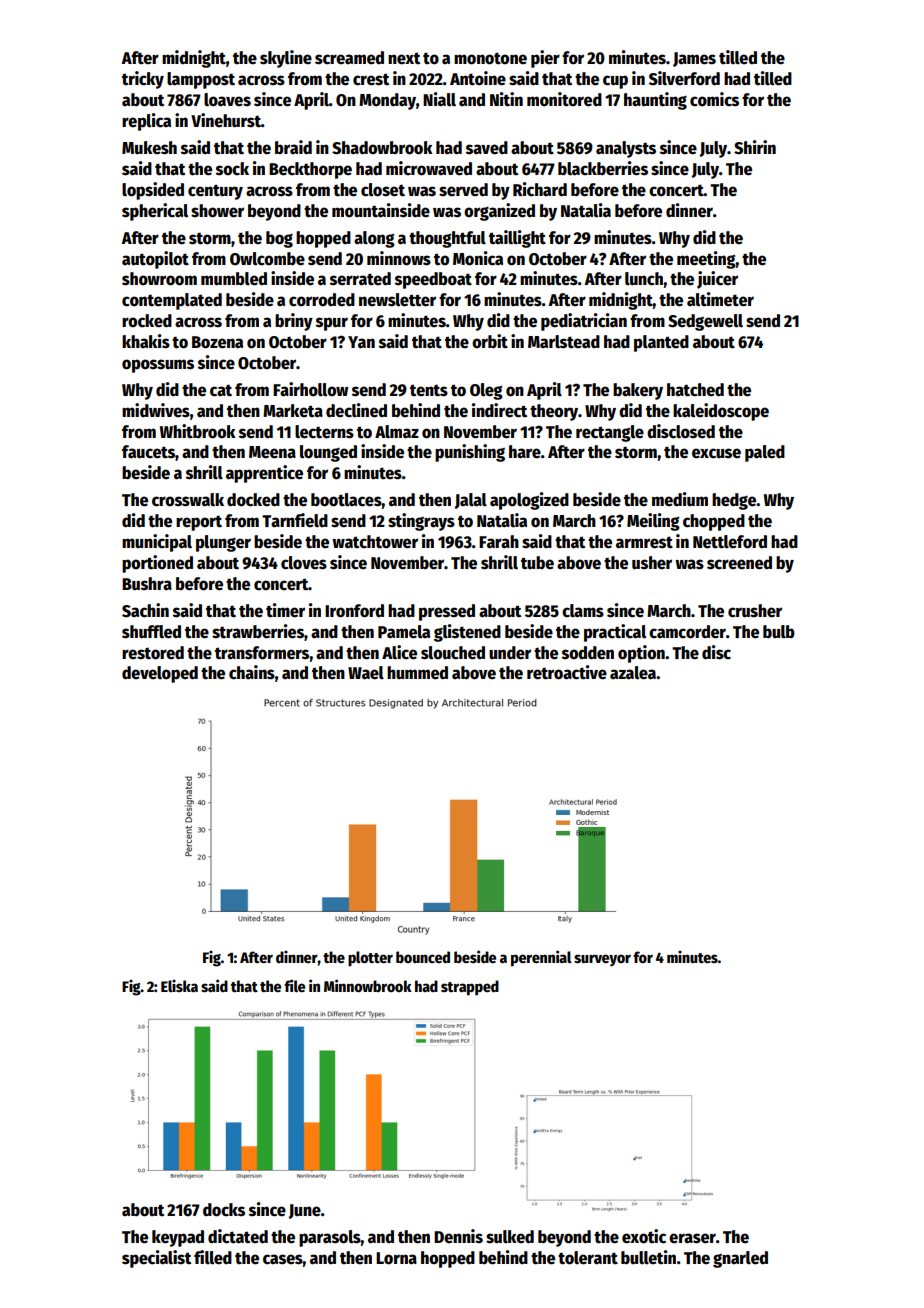 The image size is (924, 1308). Describe the element at coordinates (294, 985) in the screenshot. I see `file` at that location.
